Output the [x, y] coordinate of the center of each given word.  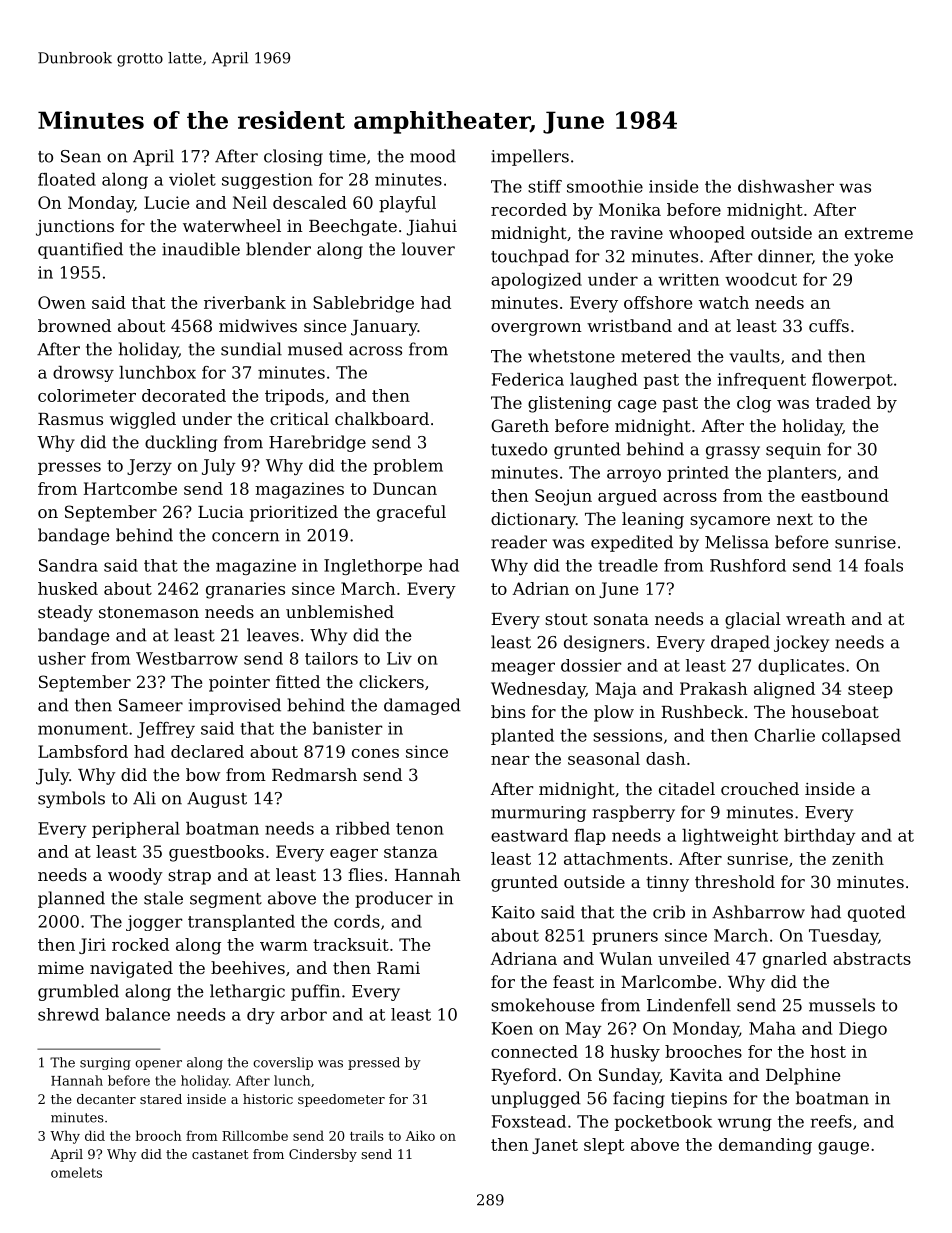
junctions [75, 228]
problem [408, 467]
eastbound [845, 495]
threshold [735, 881]
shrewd [68, 1014]
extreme [879, 233]
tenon [420, 829]
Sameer [151, 705]
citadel [687, 788]
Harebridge [317, 443]
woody [135, 876]
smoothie [605, 186]
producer [394, 899]
